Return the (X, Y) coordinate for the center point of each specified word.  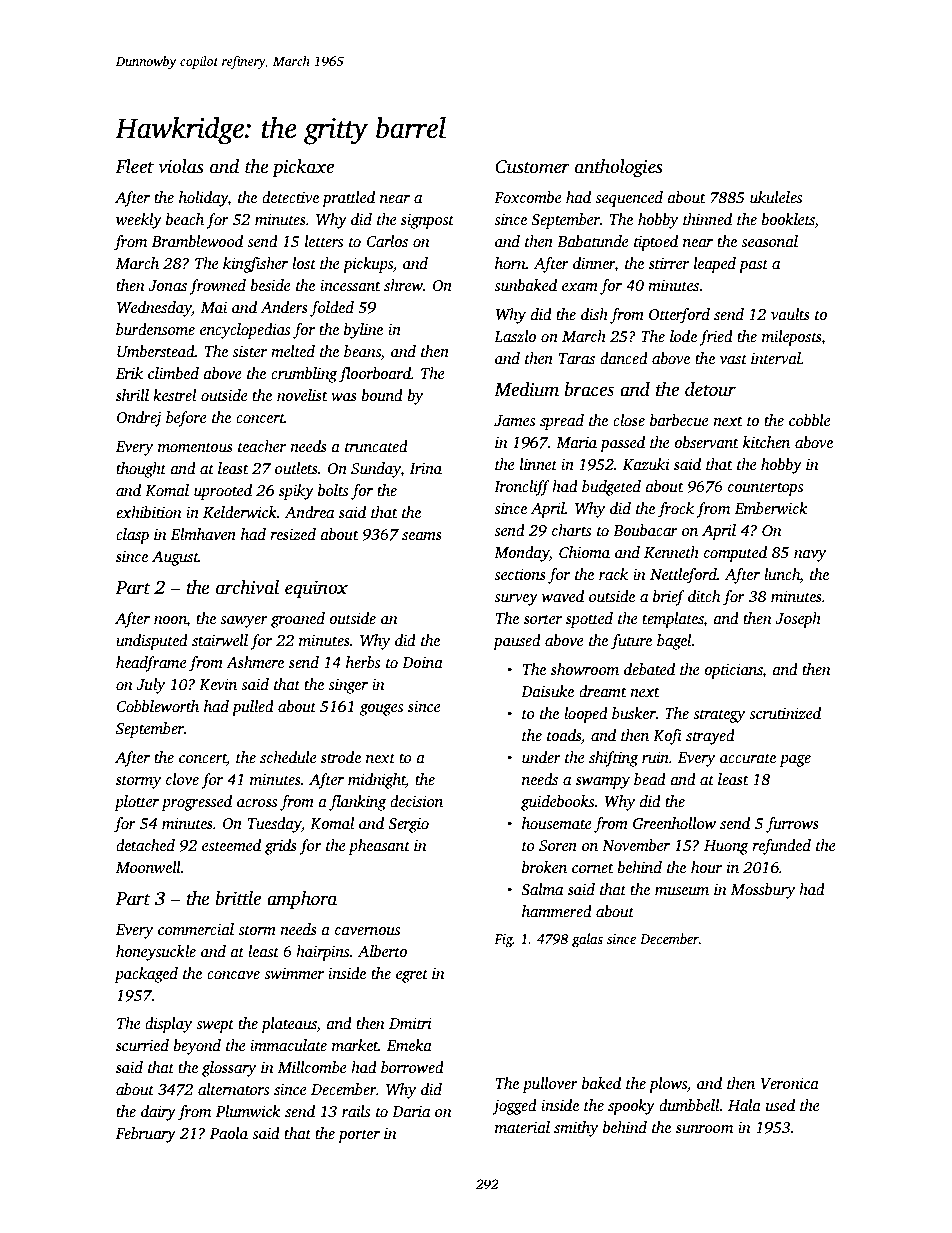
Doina (422, 662)
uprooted (223, 492)
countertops (765, 489)
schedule (288, 757)
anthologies (619, 168)
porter (359, 1136)
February (146, 1135)
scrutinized (785, 713)
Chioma (584, 552)
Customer (532, 167)
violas (181, 166)
